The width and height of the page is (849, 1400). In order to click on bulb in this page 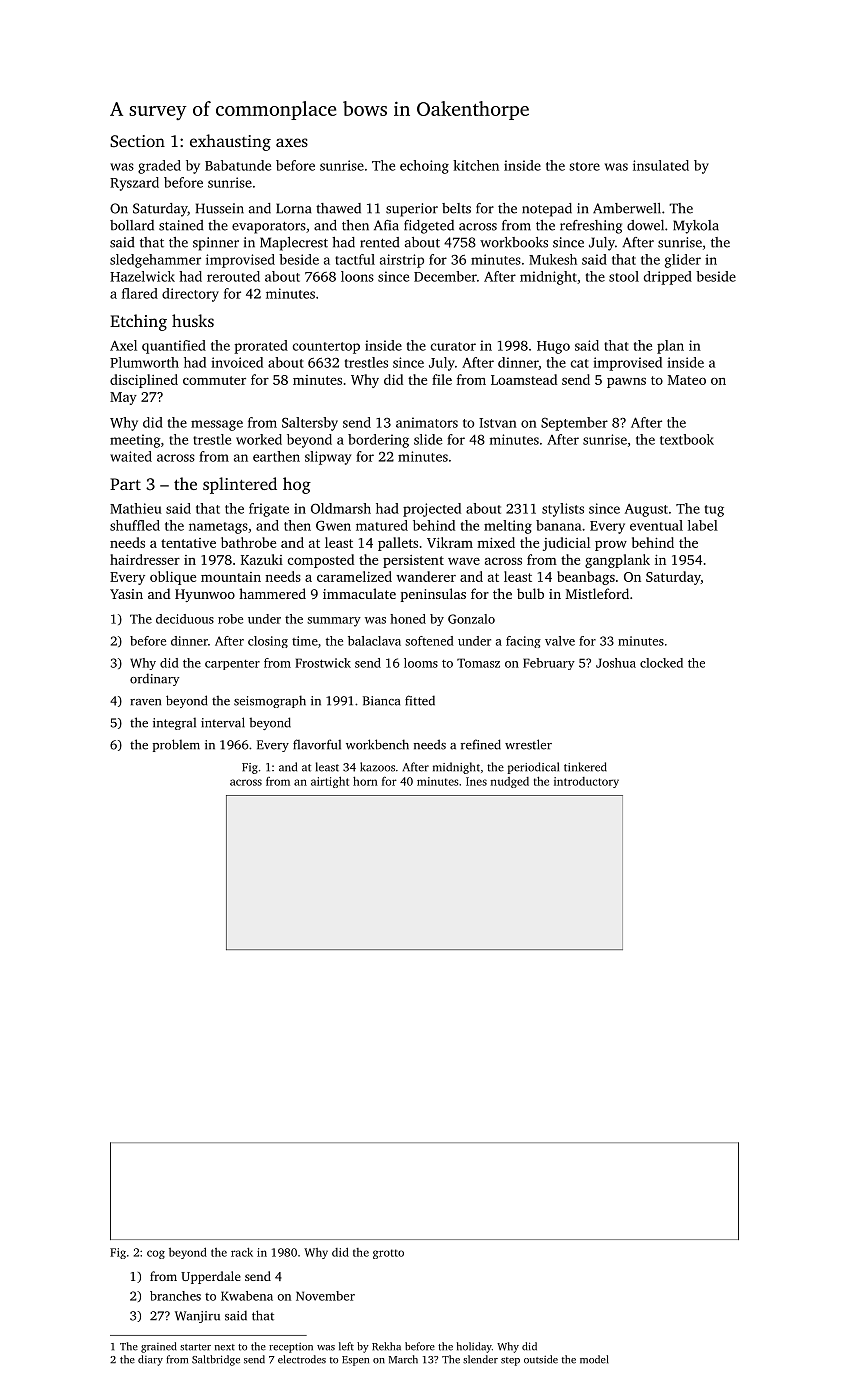, I will do `click(530, 593)`.
